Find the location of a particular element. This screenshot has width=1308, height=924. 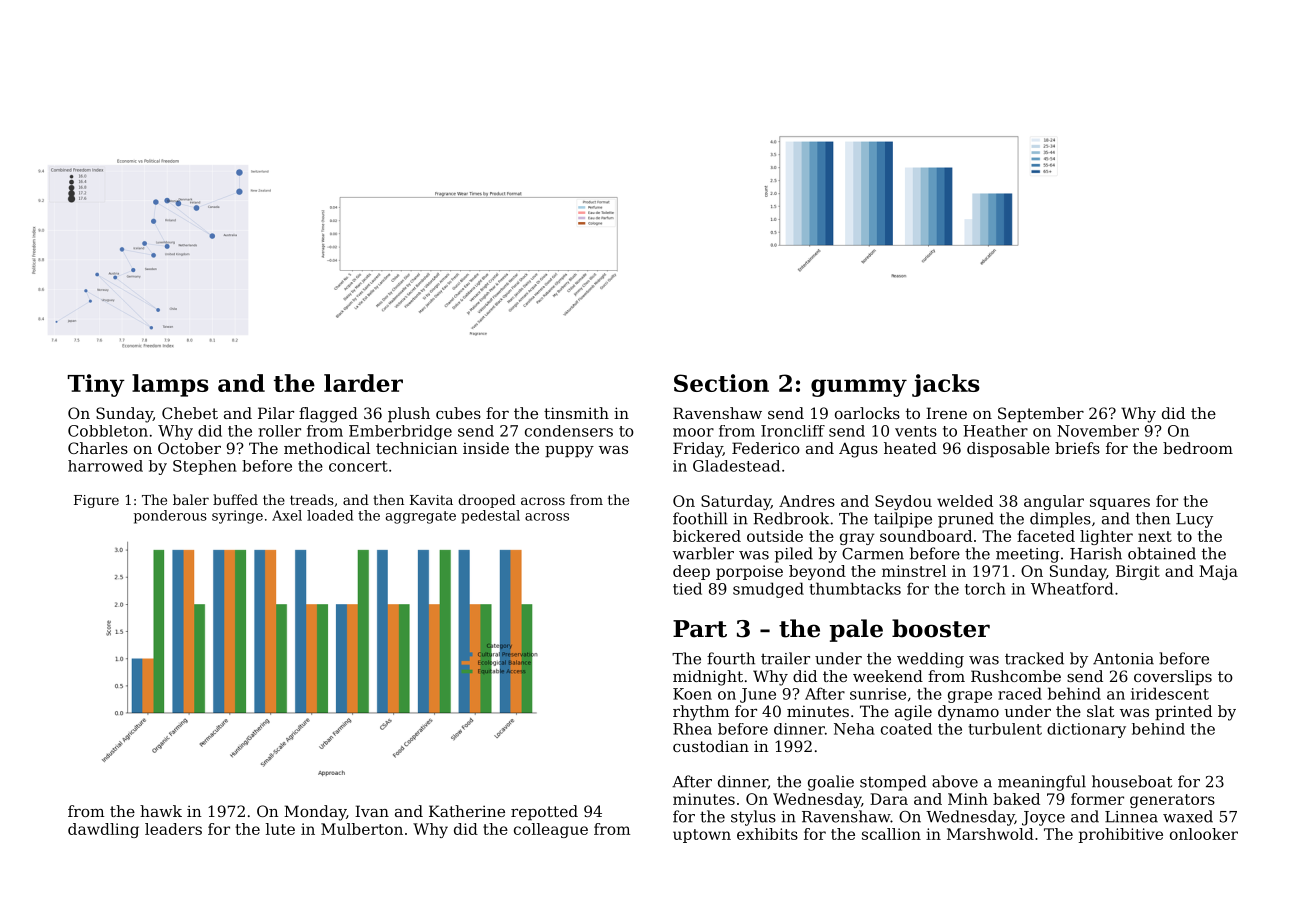

larder is located at coordinates (363, 383).
